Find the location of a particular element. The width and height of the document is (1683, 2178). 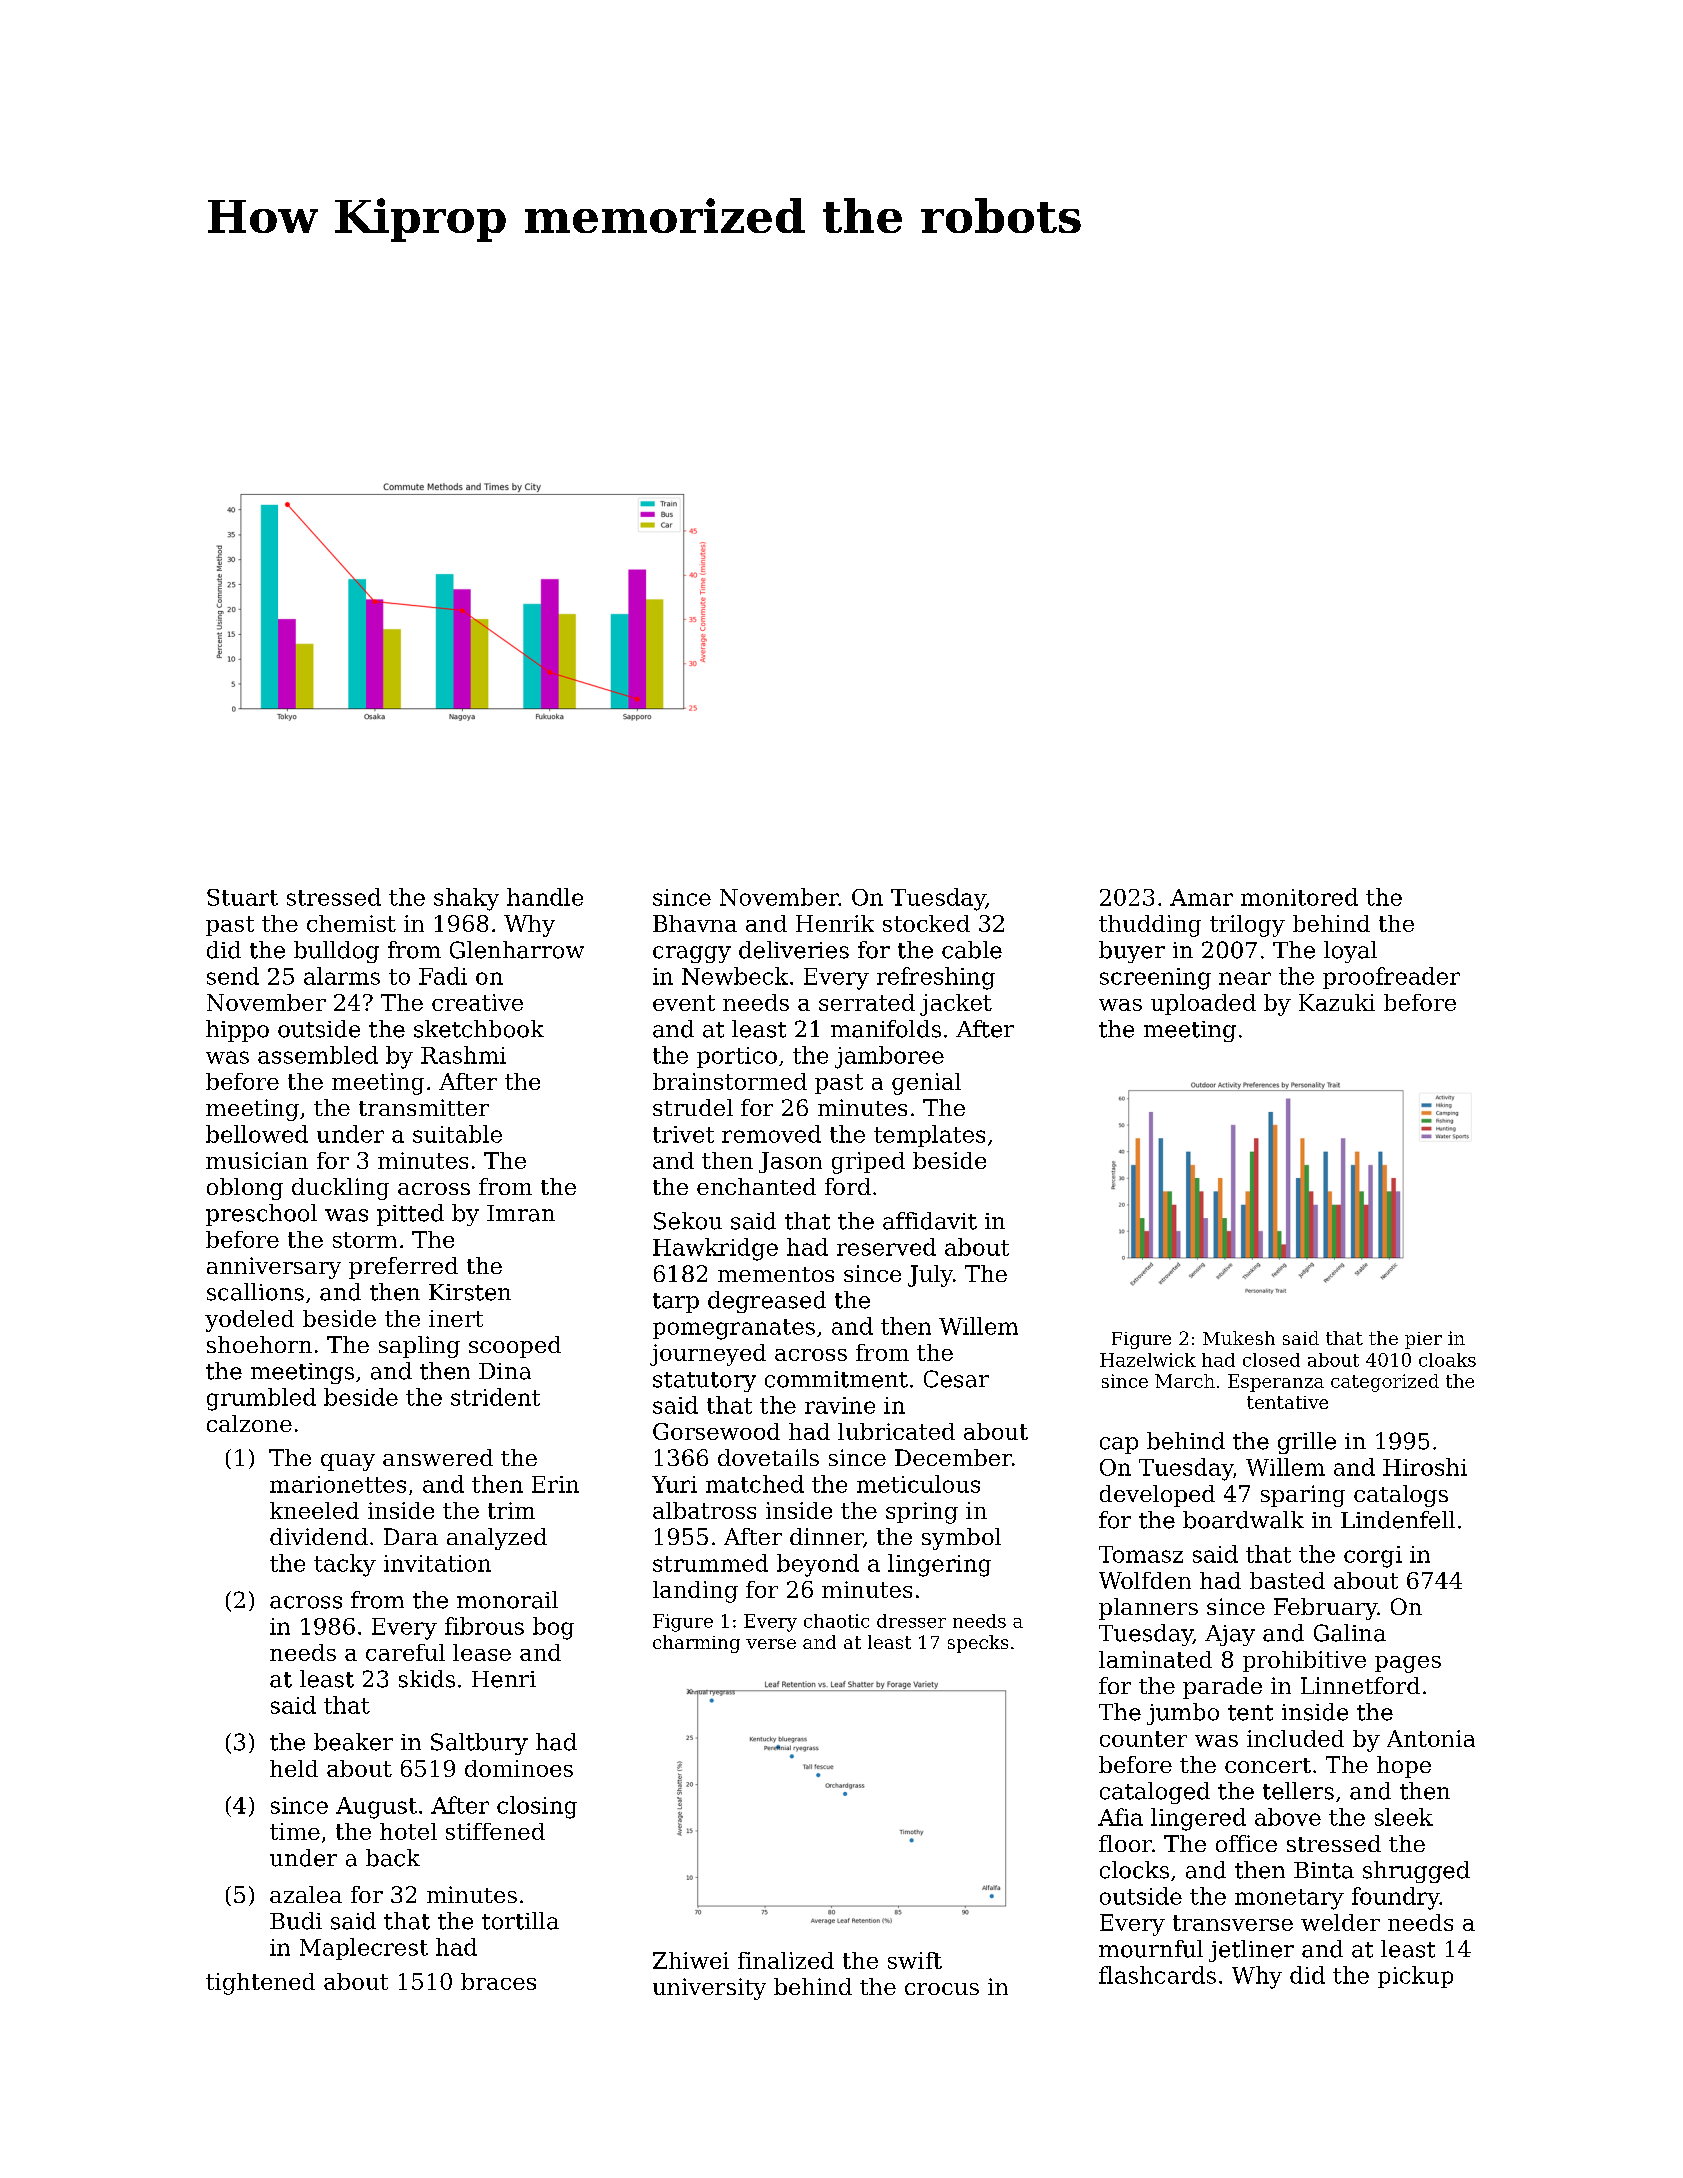

Dara is located at coordinates (411, 1536).
